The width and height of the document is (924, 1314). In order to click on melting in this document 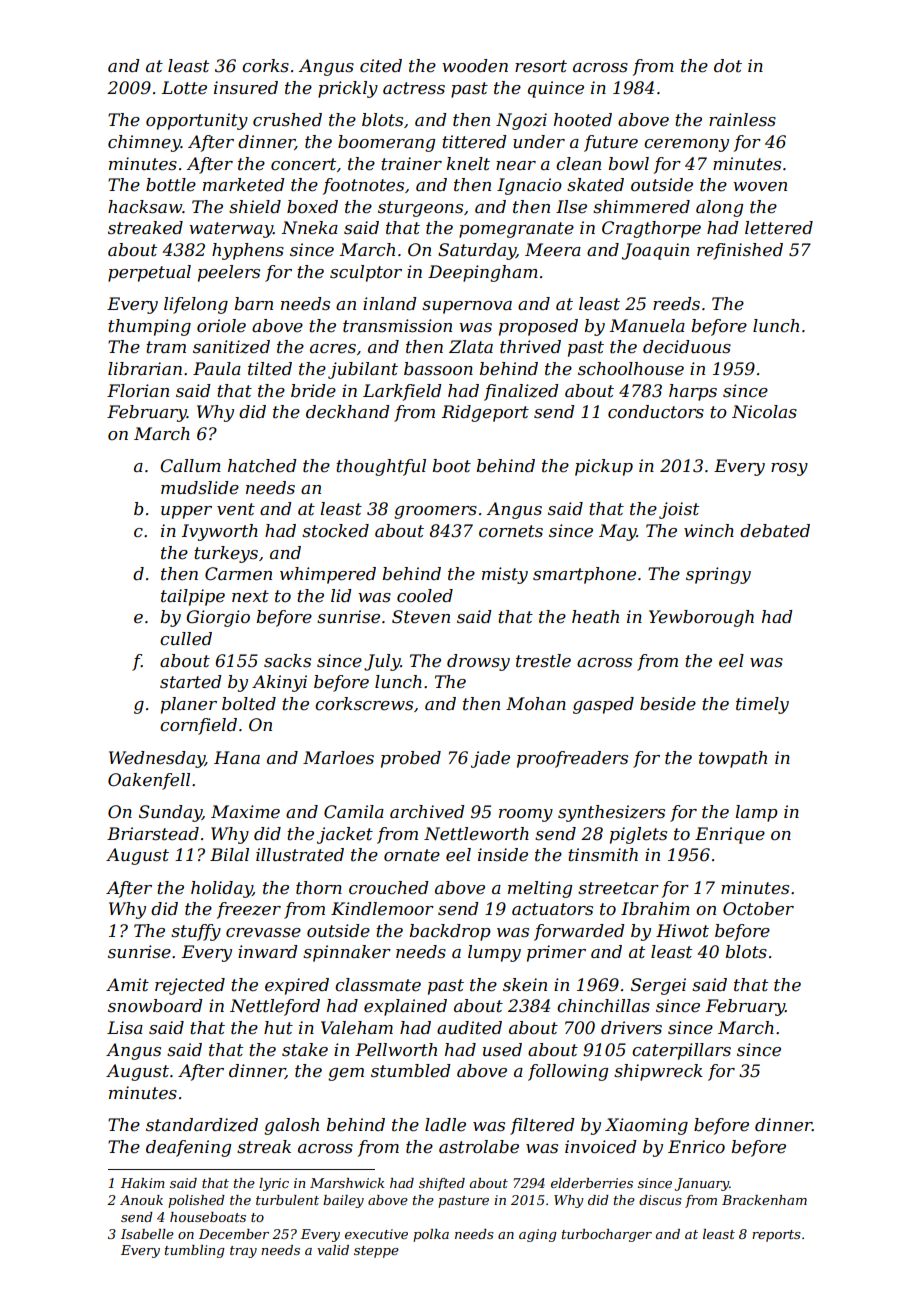, I will do `click(540, 889)`.
